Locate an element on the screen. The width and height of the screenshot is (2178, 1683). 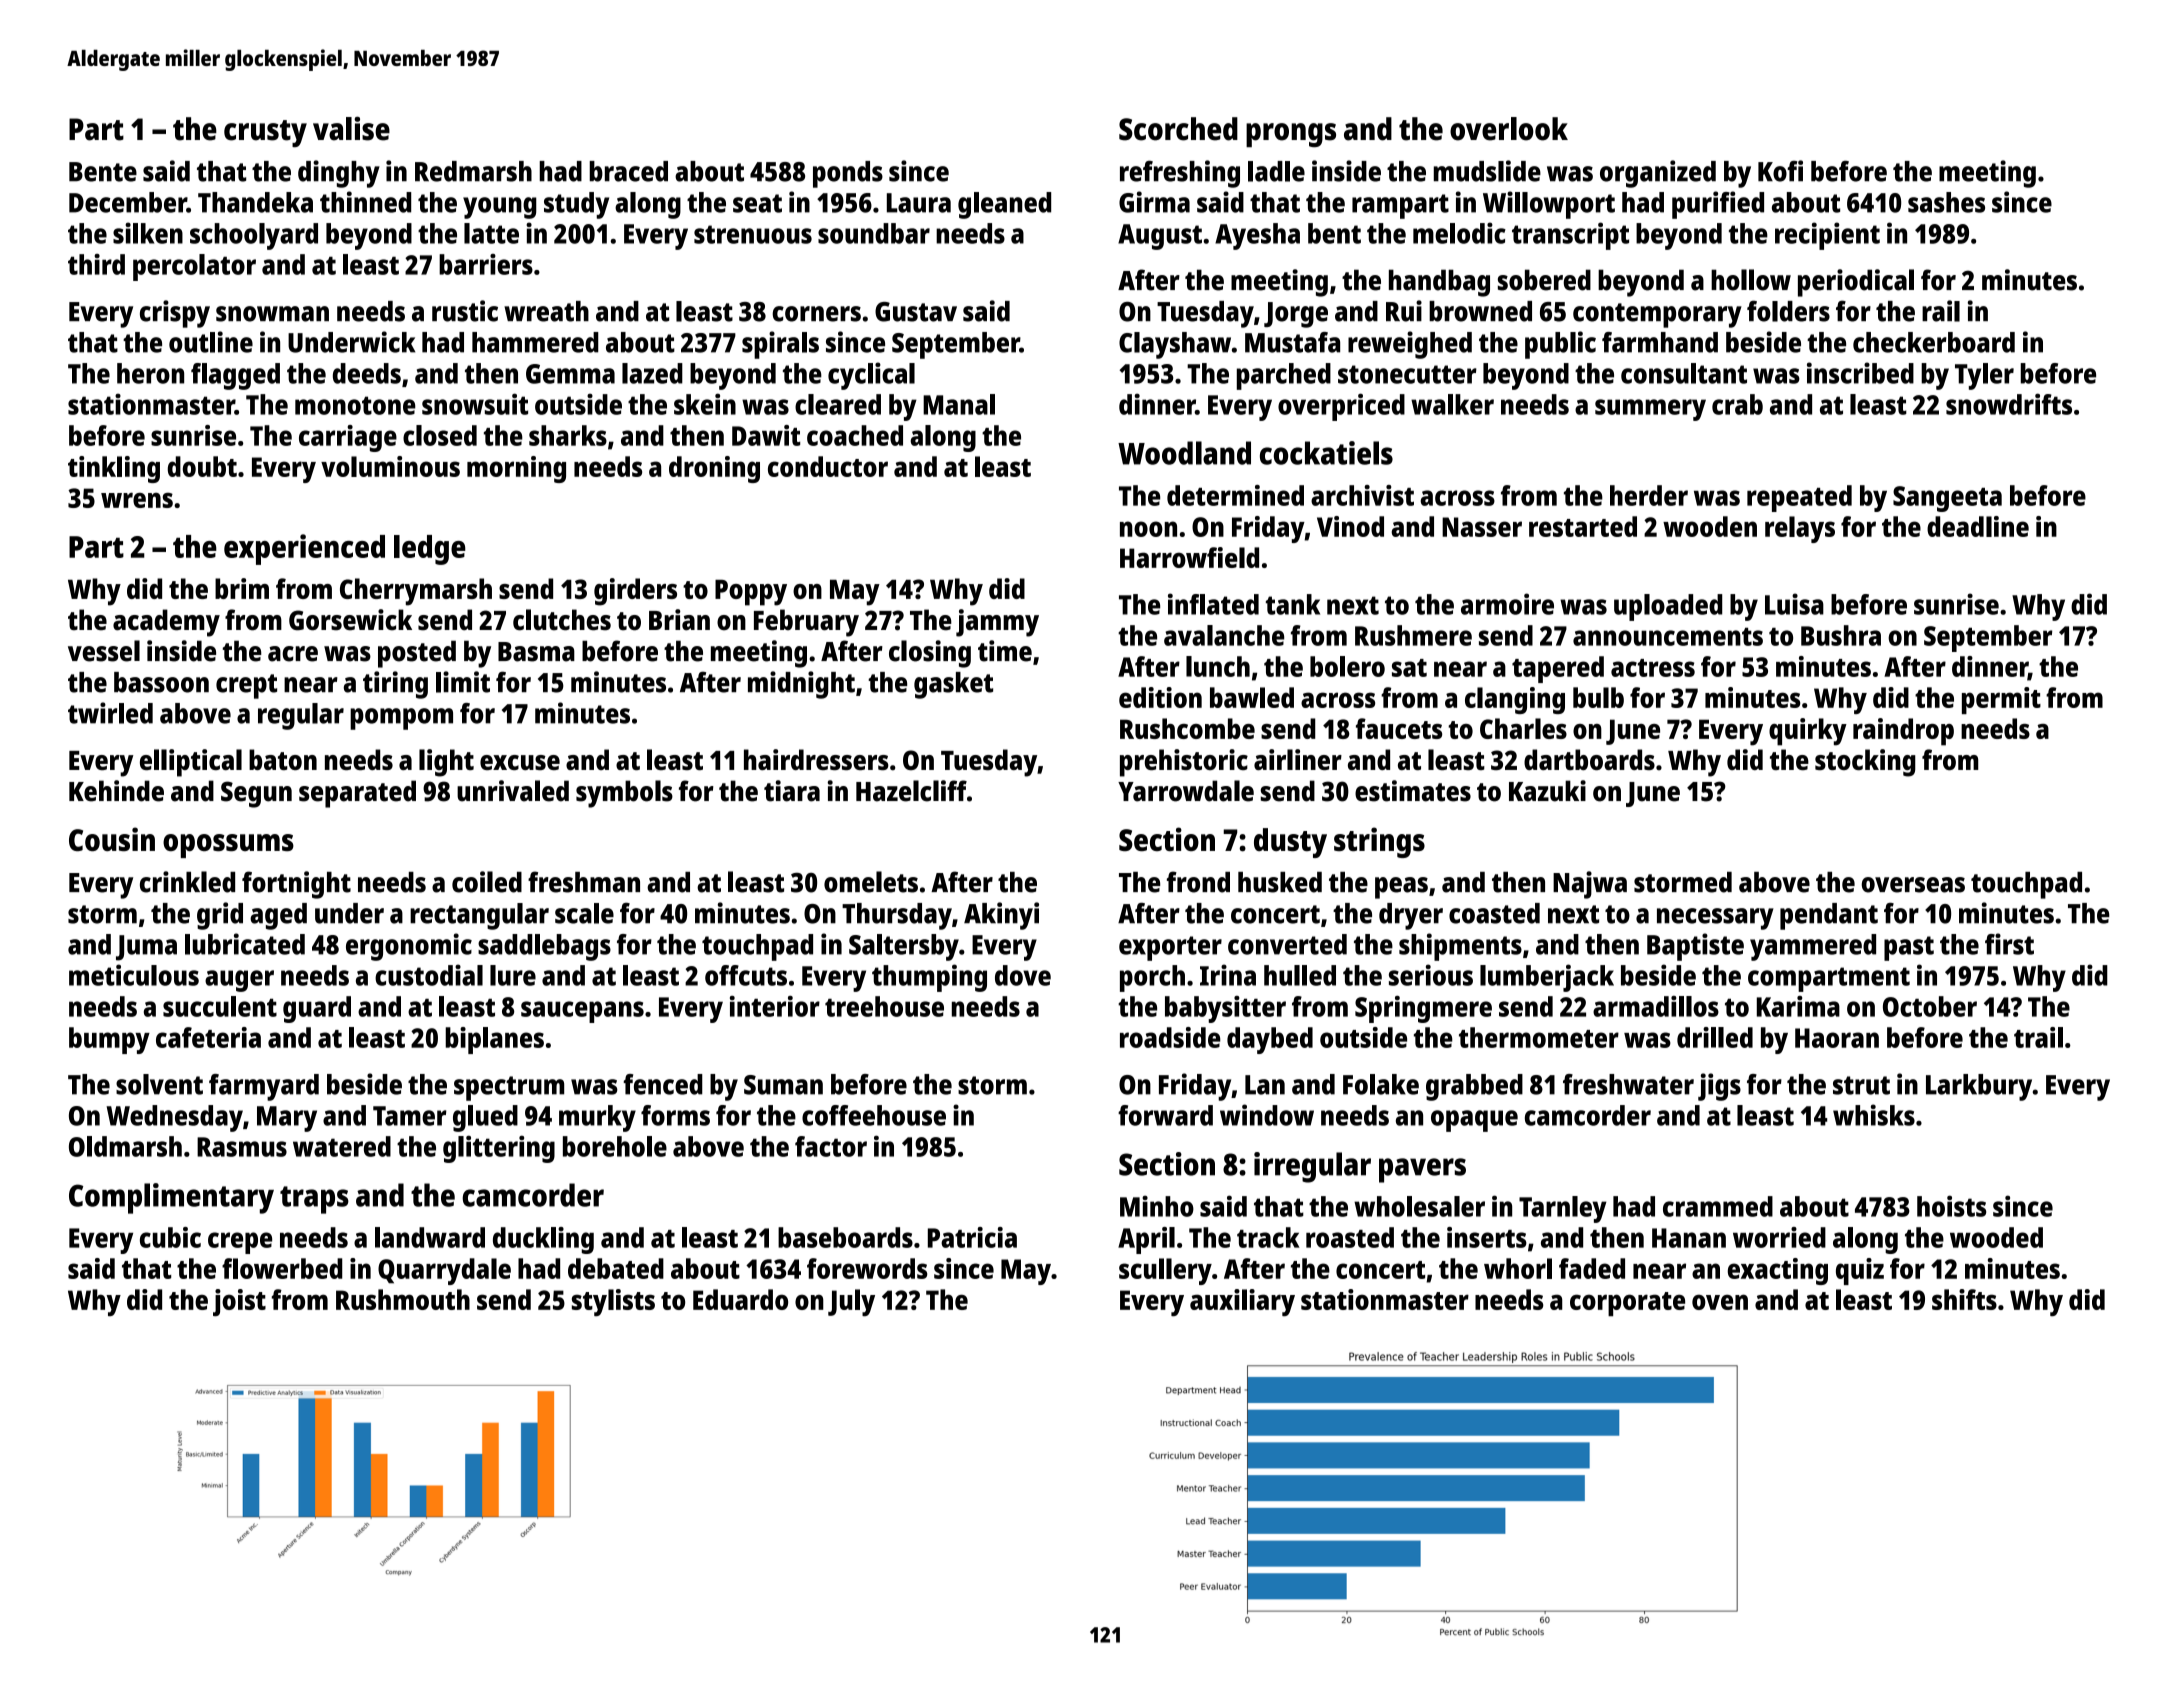
latte is located at coordinates (491, 233).
